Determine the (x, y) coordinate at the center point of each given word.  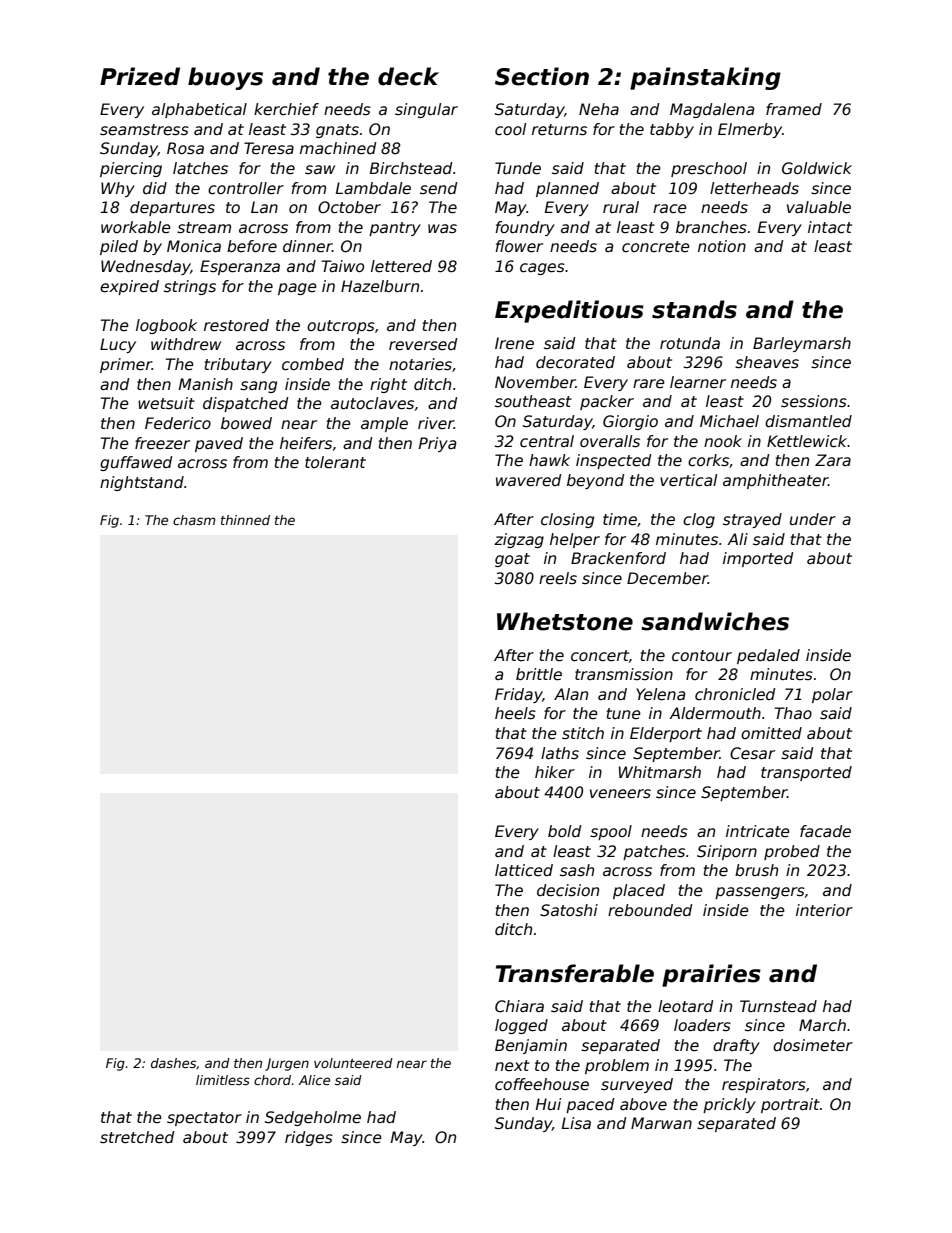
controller (246, 188)
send (439, 188)
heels (515, 713)
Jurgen (287, 1064)
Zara (833, 460)
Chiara (519, 1006)
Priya (437, 444)
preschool (709, 169)
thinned (245, 520)
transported (806, 773)
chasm (194, 520)
